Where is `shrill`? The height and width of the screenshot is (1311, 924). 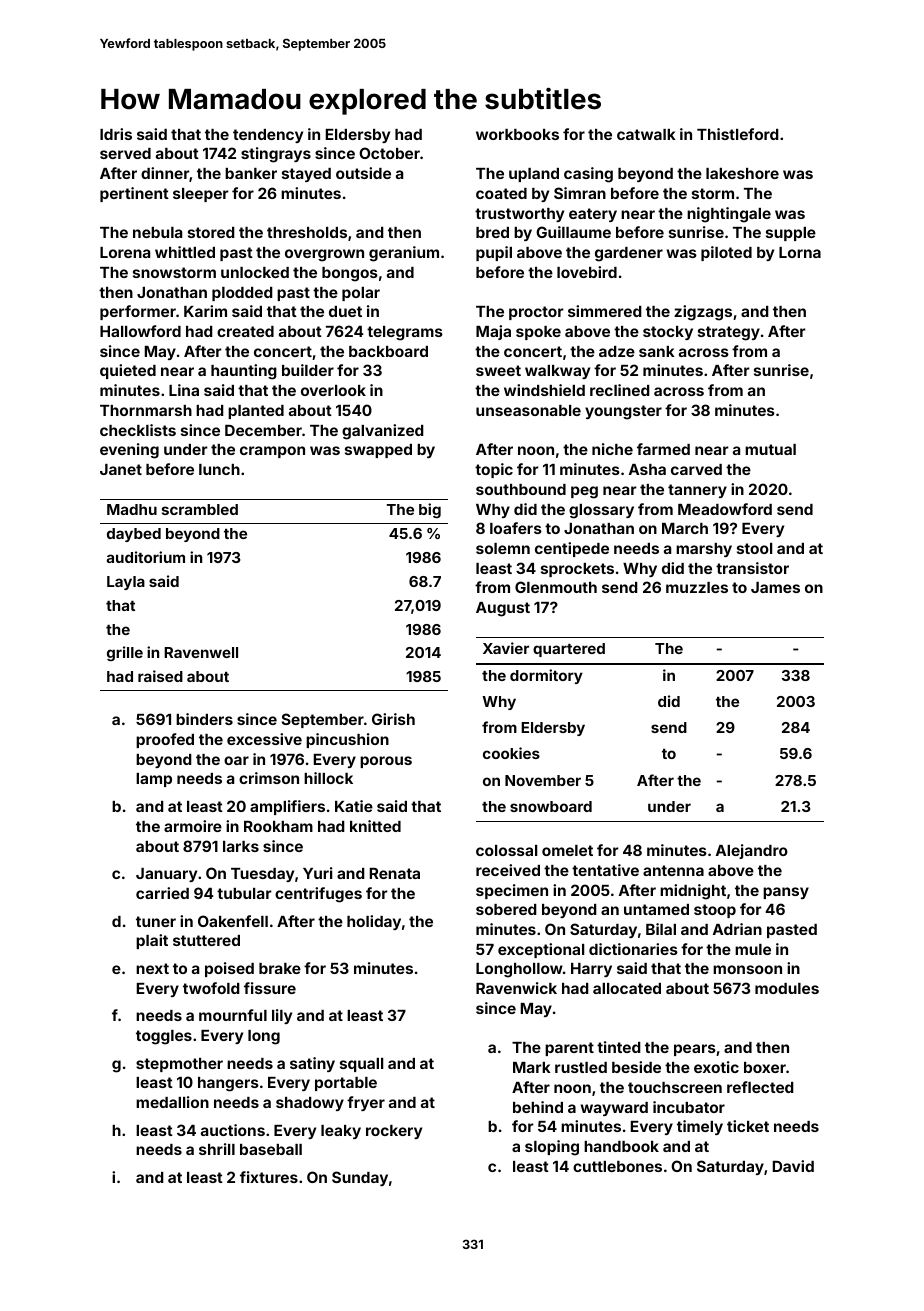 shrill is located at coordinates (217, 1149).
